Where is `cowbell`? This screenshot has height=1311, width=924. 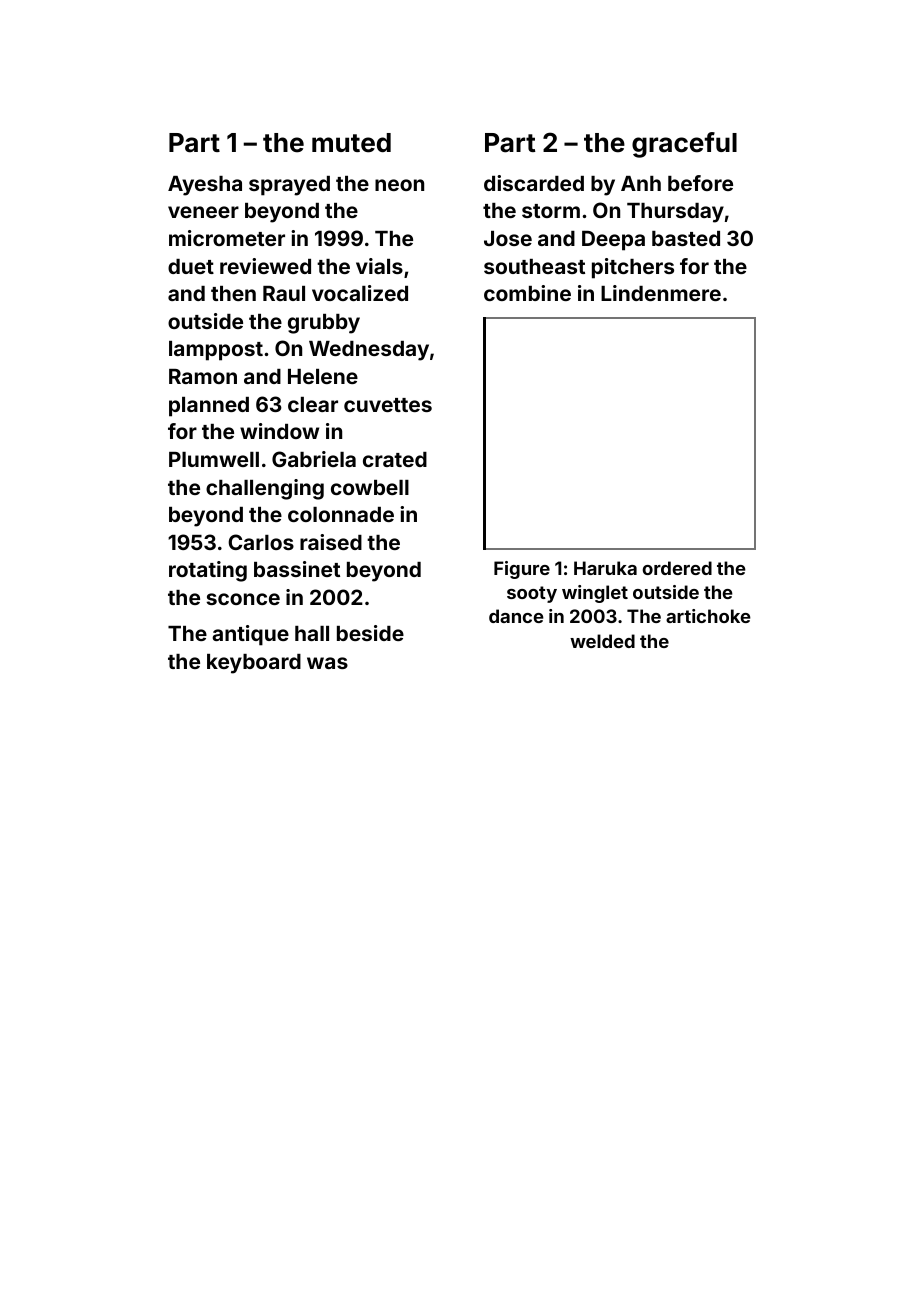
cowbell is located at coordinates (370, 487).
